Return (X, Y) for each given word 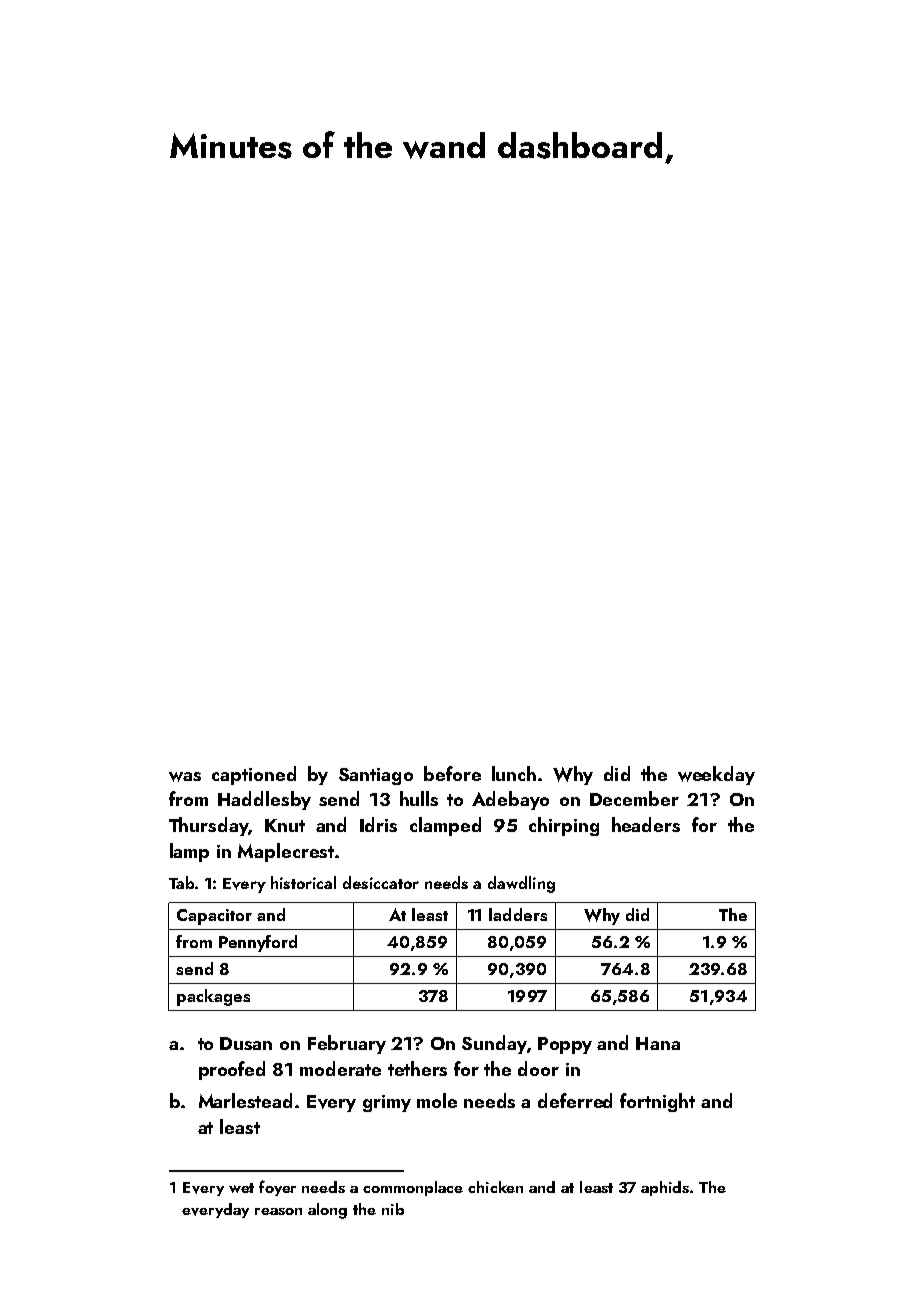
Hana (658, 1043)
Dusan (246, 1043)
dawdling (521, 884)
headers (646, 824)
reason (278, 1211)
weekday (716, 775)
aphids (665, 1188)
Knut (285, 825)
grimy (387, 1103)
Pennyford (258, 943)
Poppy (565, 1045)
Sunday (494, 1044)
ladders (518, 914)
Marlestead (245, 1100)
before (452, 773)
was (185, 777)
